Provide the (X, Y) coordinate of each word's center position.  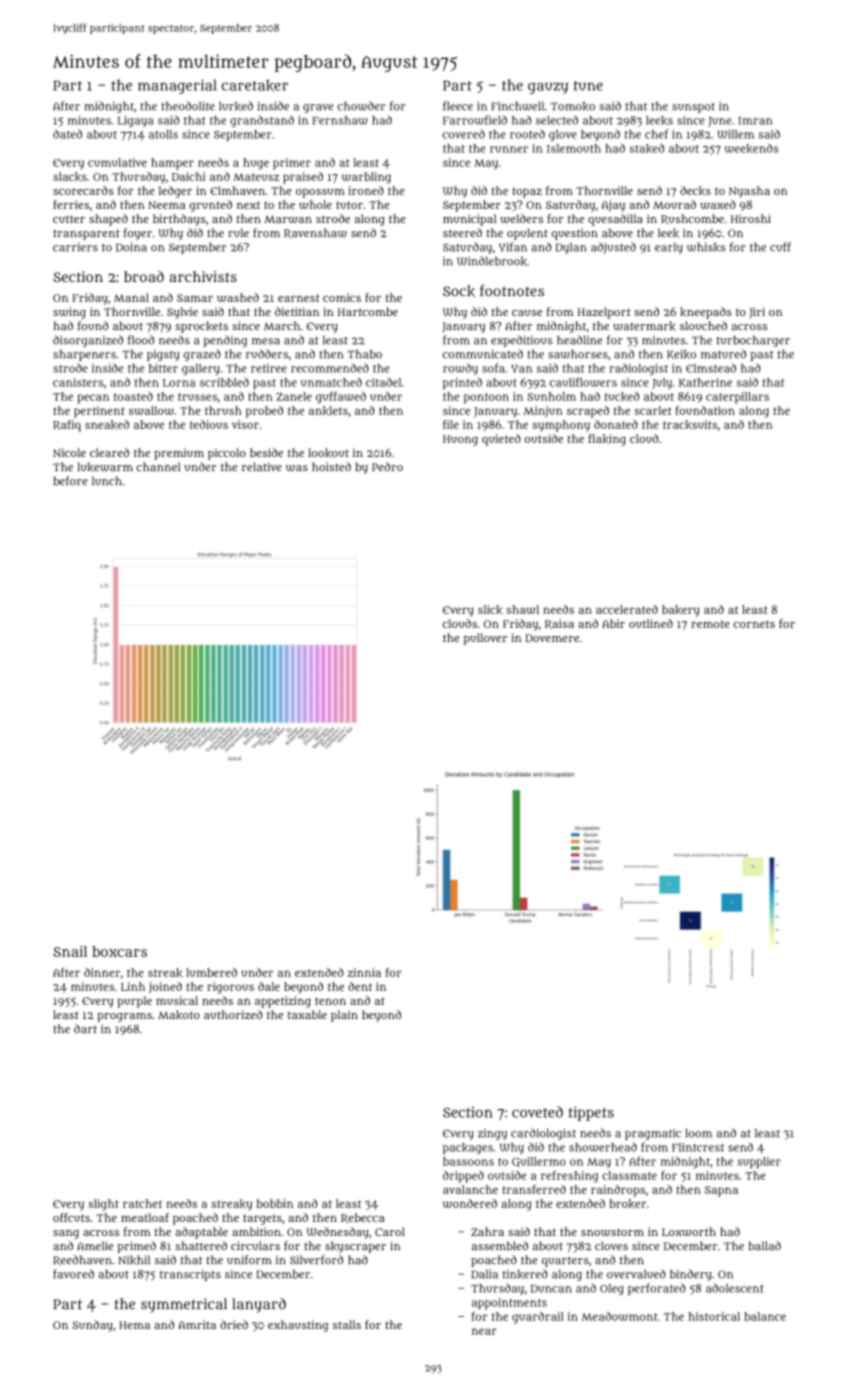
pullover (485, 639)
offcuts (71, 1217)
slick (490, 610)
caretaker (255, 86)
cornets (754, 624)
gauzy (548, 88)
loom (699, 1133)
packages (468, 1148)
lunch (107, 480)
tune (588, 86)
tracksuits (690, 425)
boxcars (119, 951)
